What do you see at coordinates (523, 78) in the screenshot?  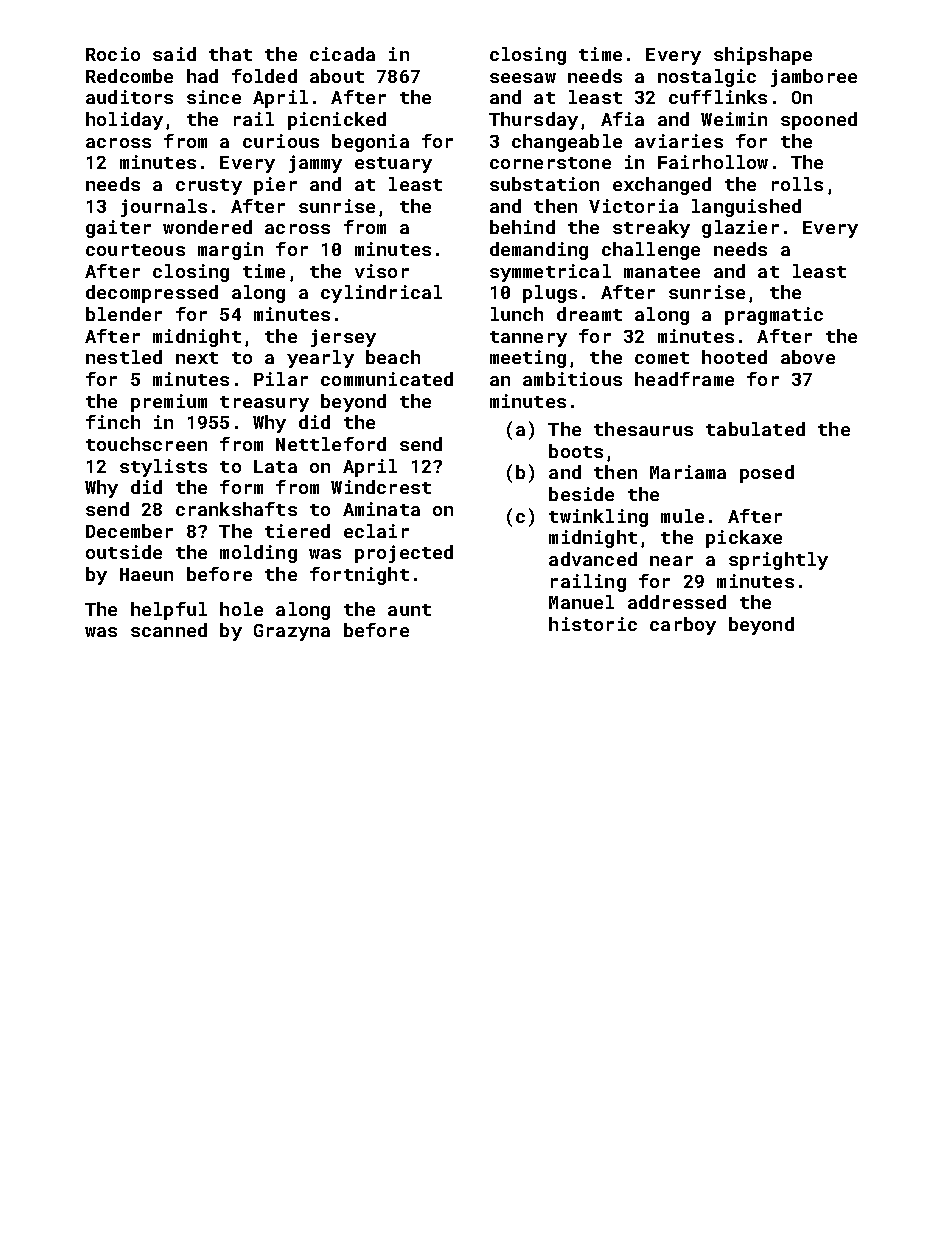 I see `seesaw` at bounding box center [523, 78].
